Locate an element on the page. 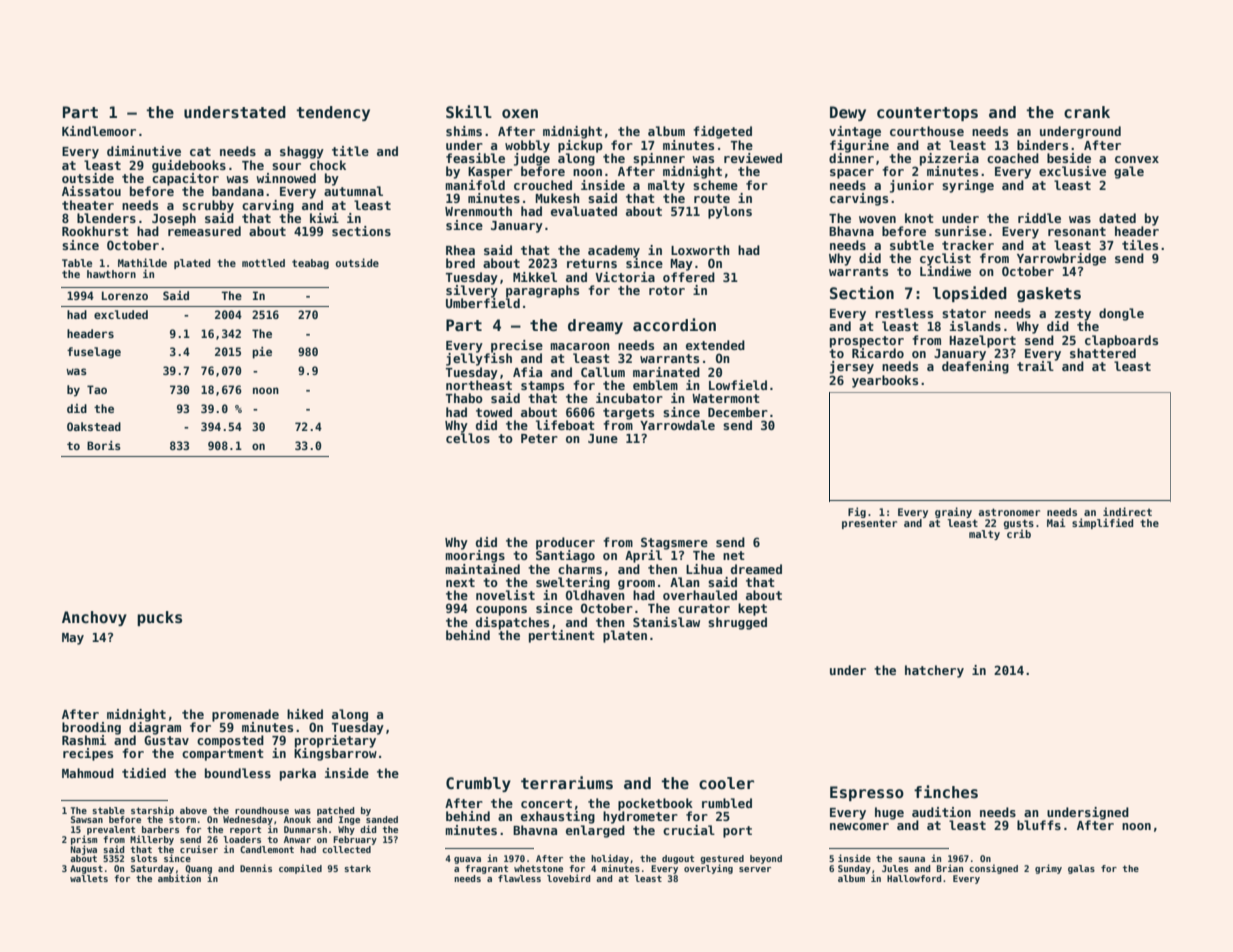 Image resolution: width=1233 pixels, height=952 pixels. yearbooks is located at coordinates (885, 381).
